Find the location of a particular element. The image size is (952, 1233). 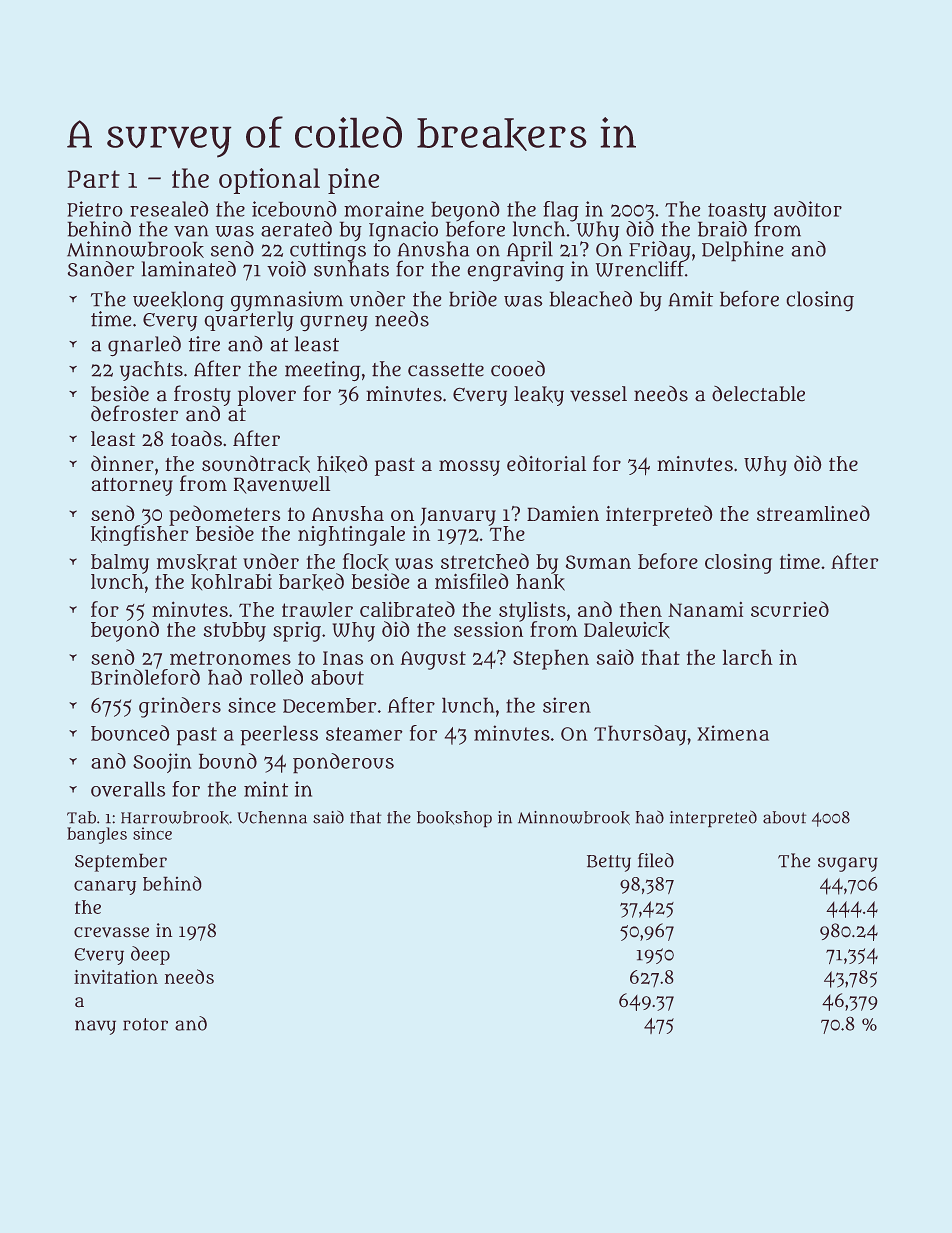

editorial is located at coordinates (546, 463).
